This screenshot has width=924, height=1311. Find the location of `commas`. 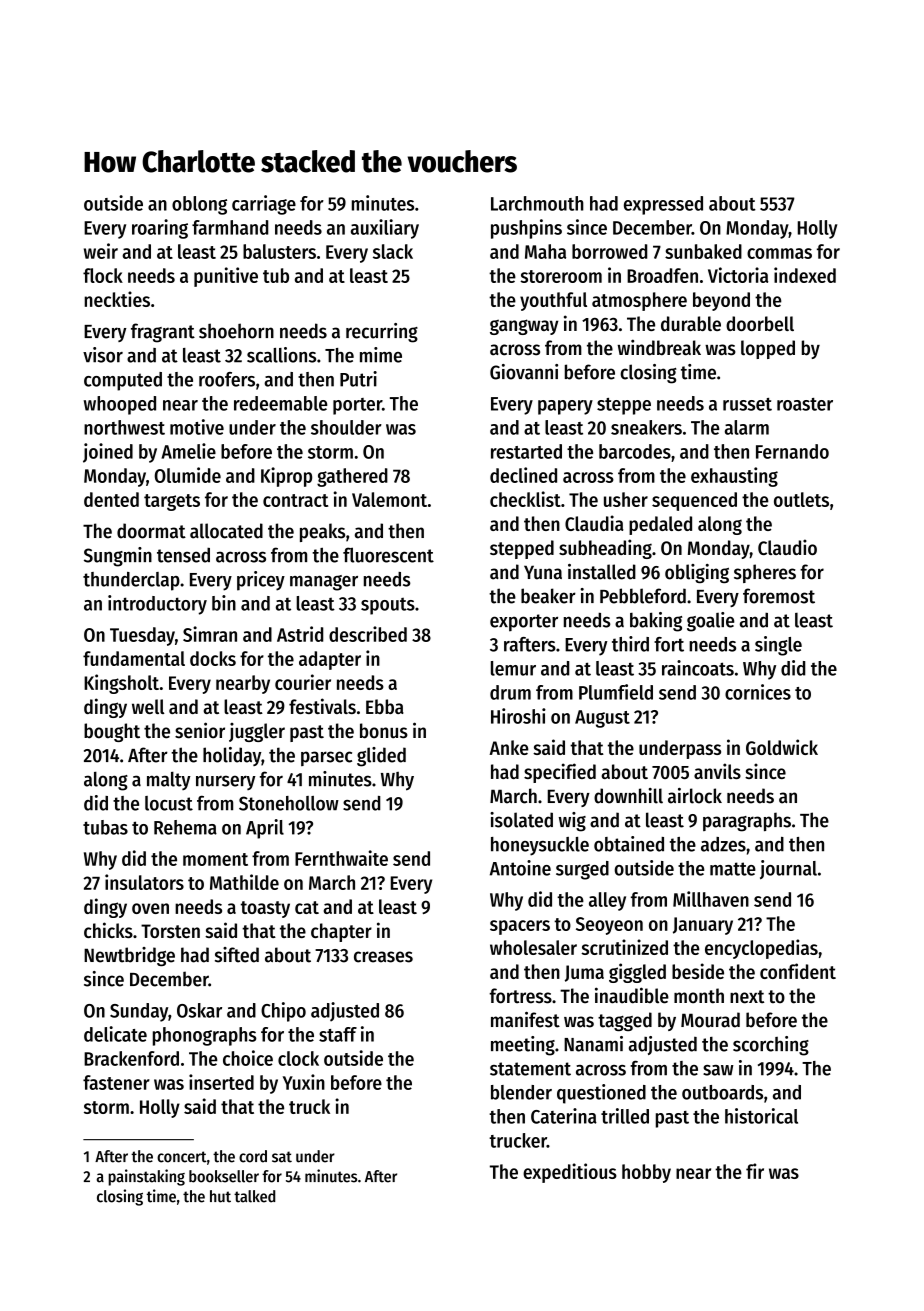

commas is located at coordinates (779, 253).
